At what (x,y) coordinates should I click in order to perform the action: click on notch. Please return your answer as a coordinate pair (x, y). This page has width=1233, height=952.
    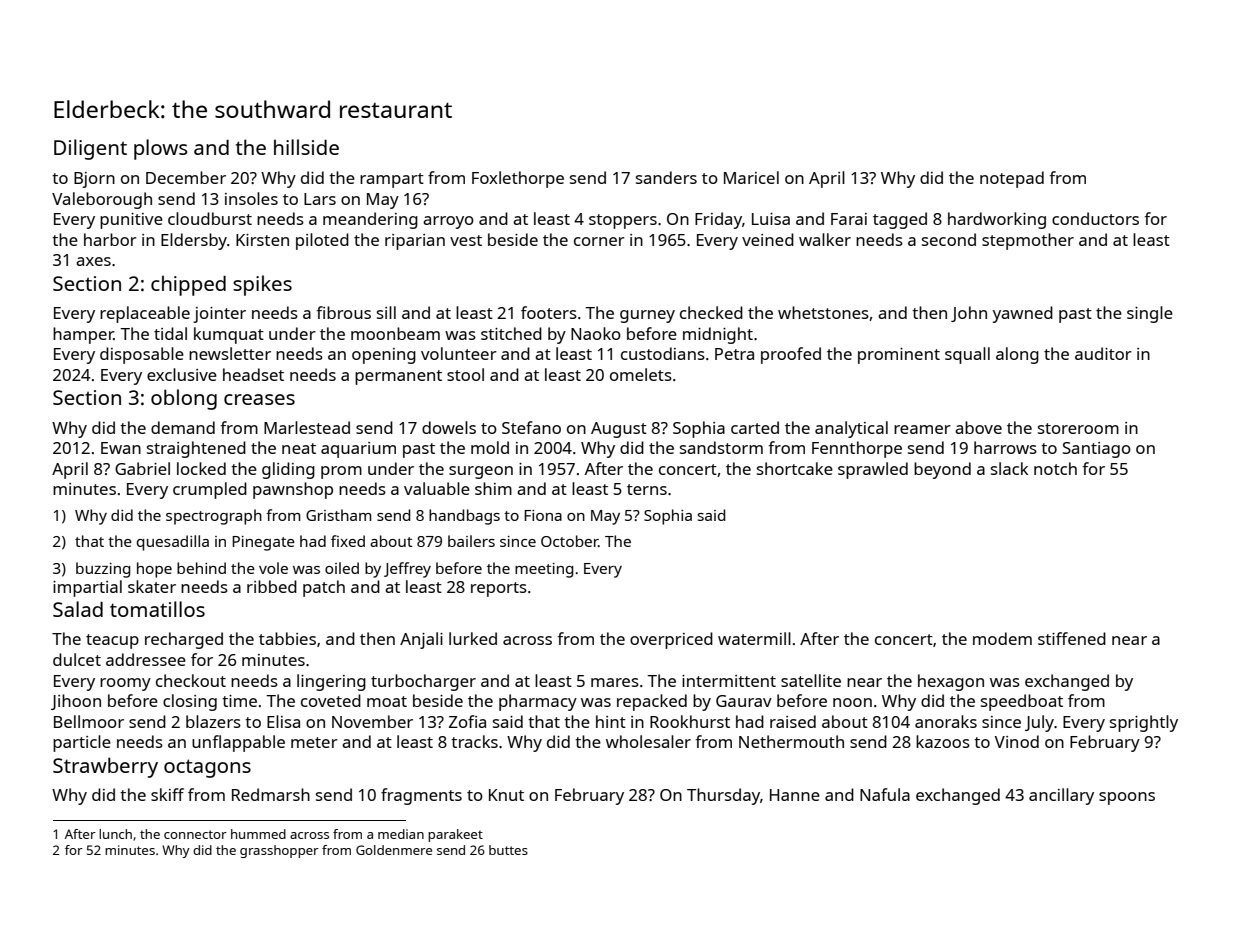
    Looking at the image, I should click on (1055, 468).
